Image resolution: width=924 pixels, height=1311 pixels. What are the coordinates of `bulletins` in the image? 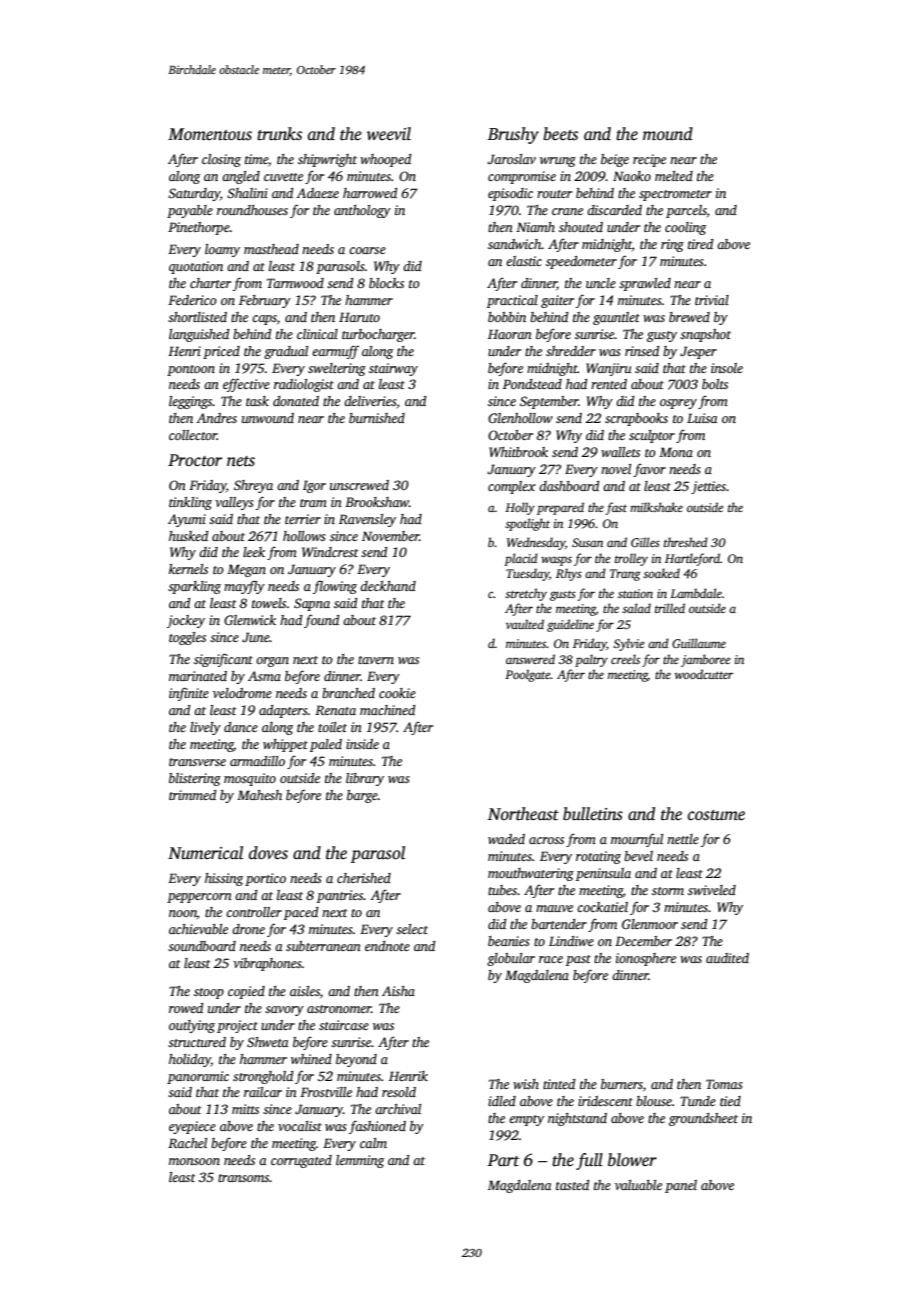 It's located at (593, 814).
